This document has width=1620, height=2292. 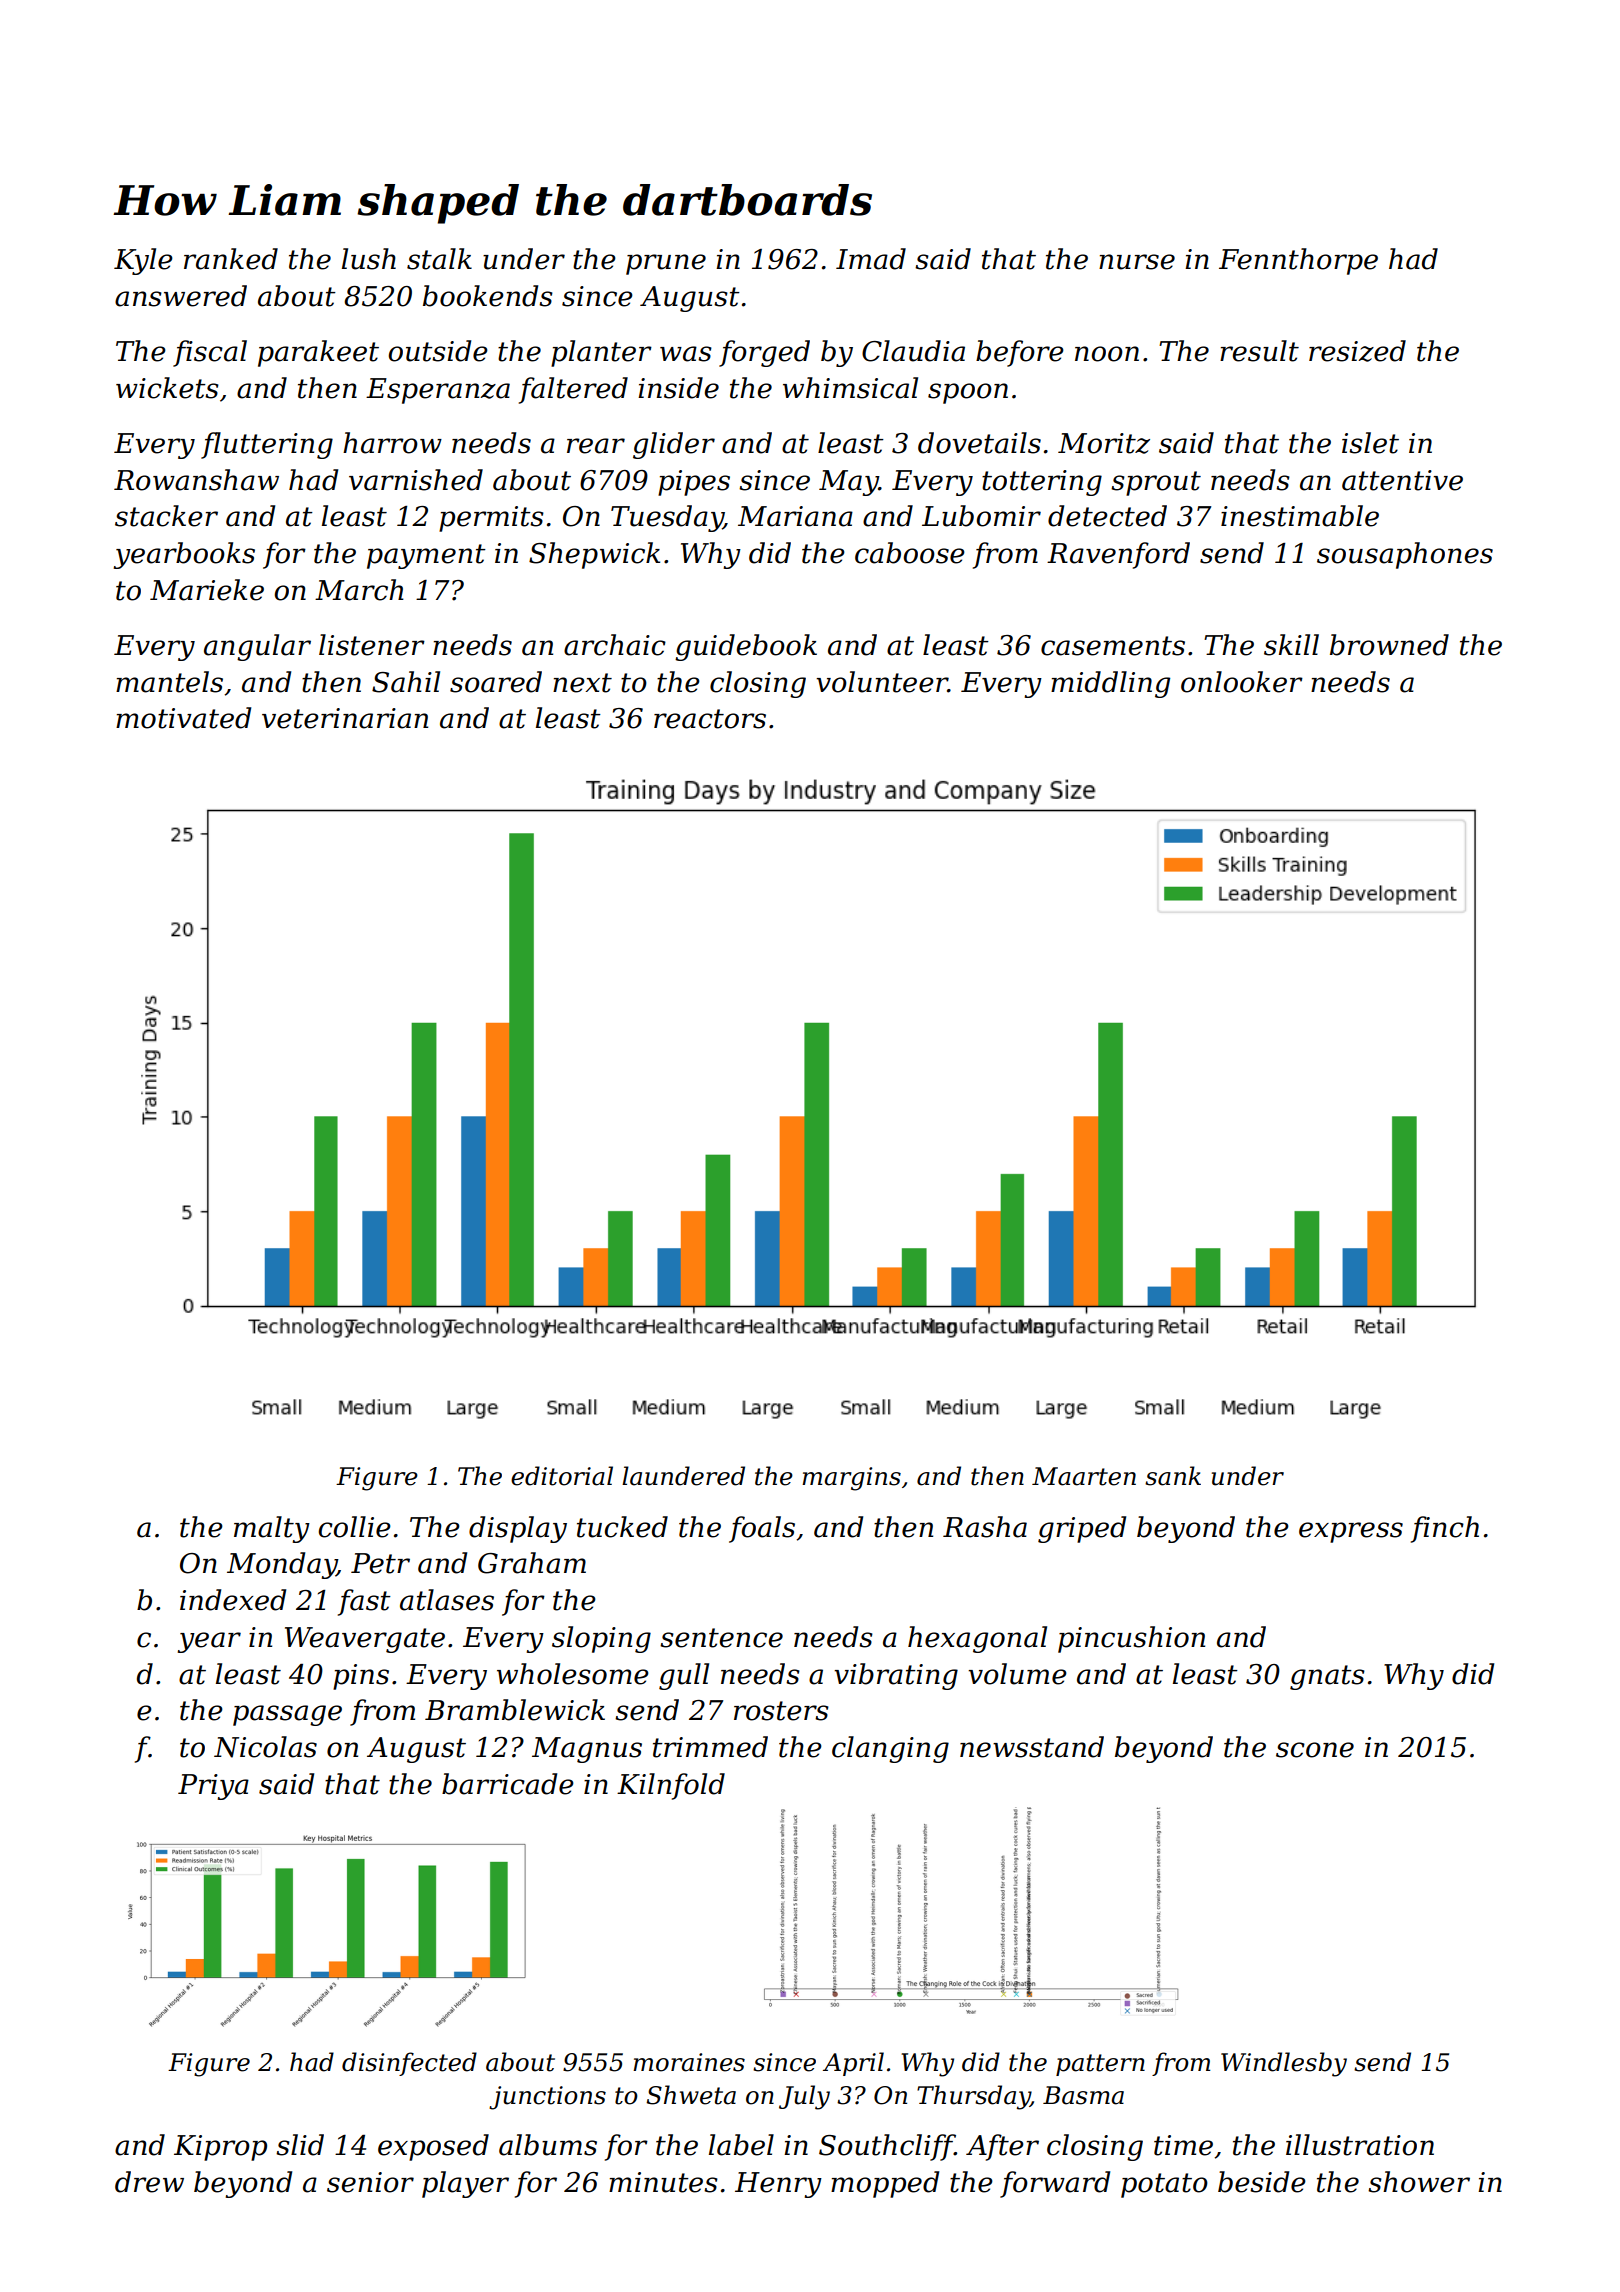 I want to click on gnats, so click(x=1327, y=1677).
